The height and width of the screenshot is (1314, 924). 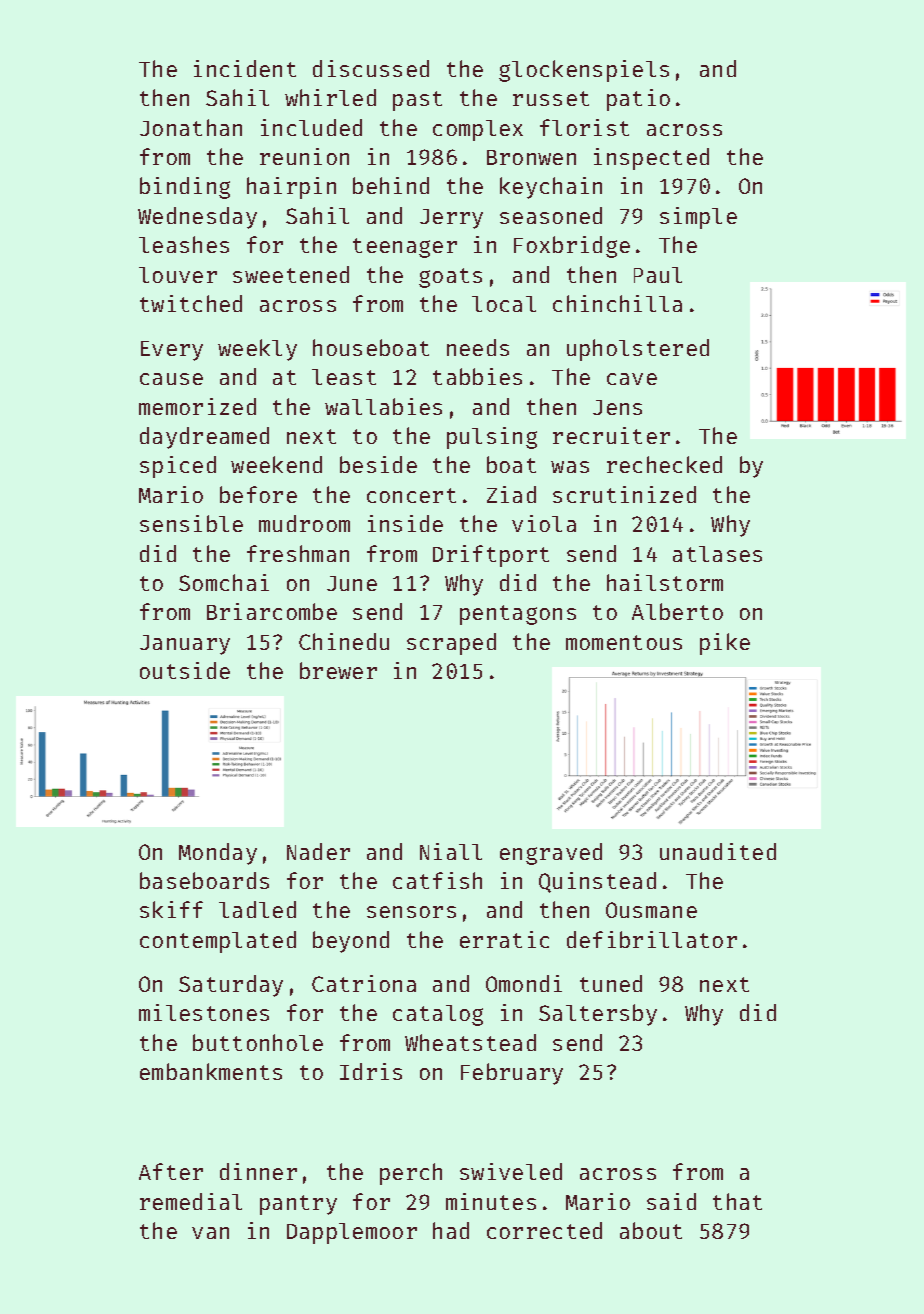 I want to click on skiff, so click(x=171, y=909).
